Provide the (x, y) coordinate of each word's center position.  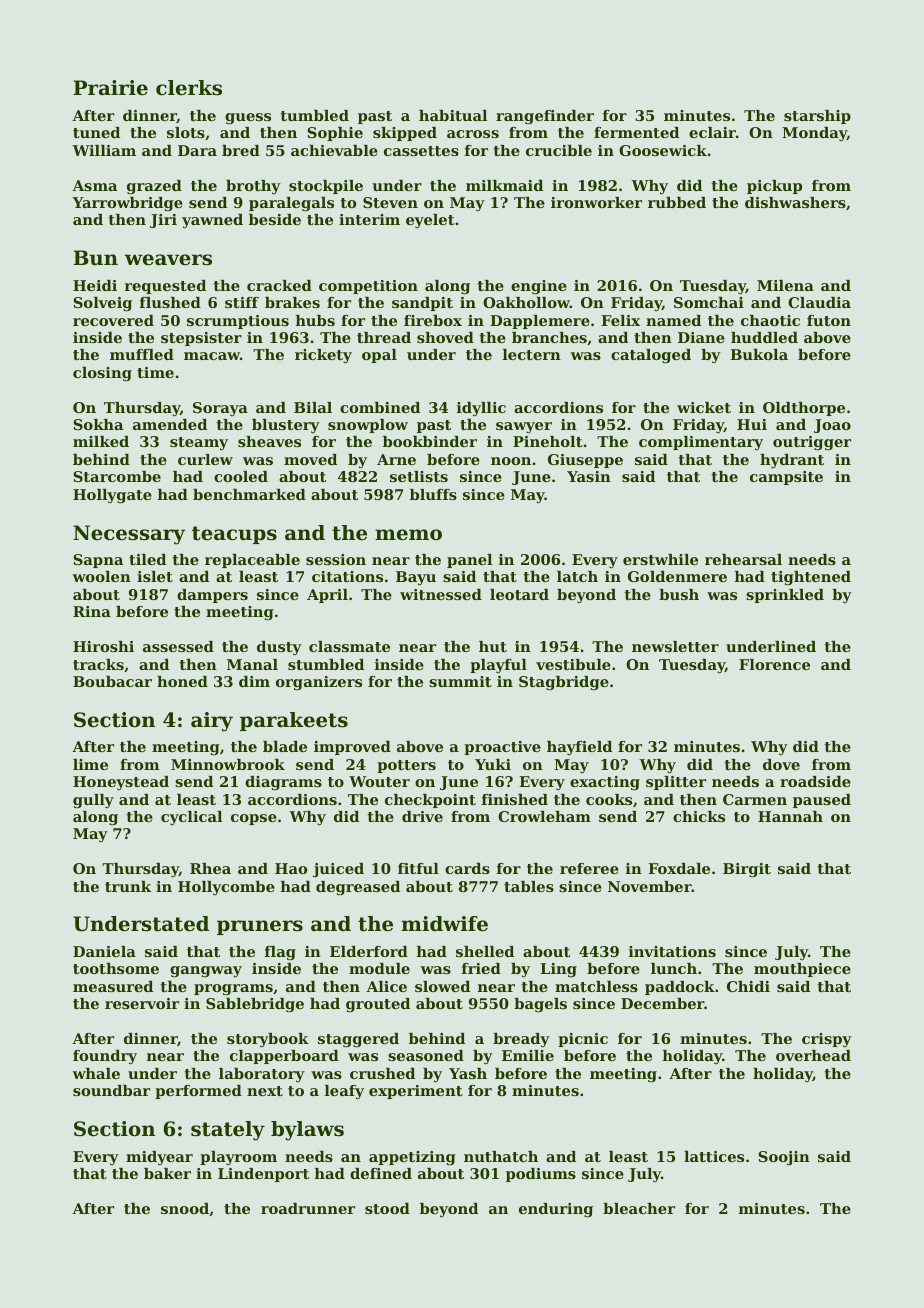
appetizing (412, 1158)
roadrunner (308, 1208)
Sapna (98, 561)
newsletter (675, 646)
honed (182, 681)
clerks (189, 88)
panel (469, 561)
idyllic (481, 409)
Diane (701, 337)
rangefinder (545, 117)
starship (817, 117)
